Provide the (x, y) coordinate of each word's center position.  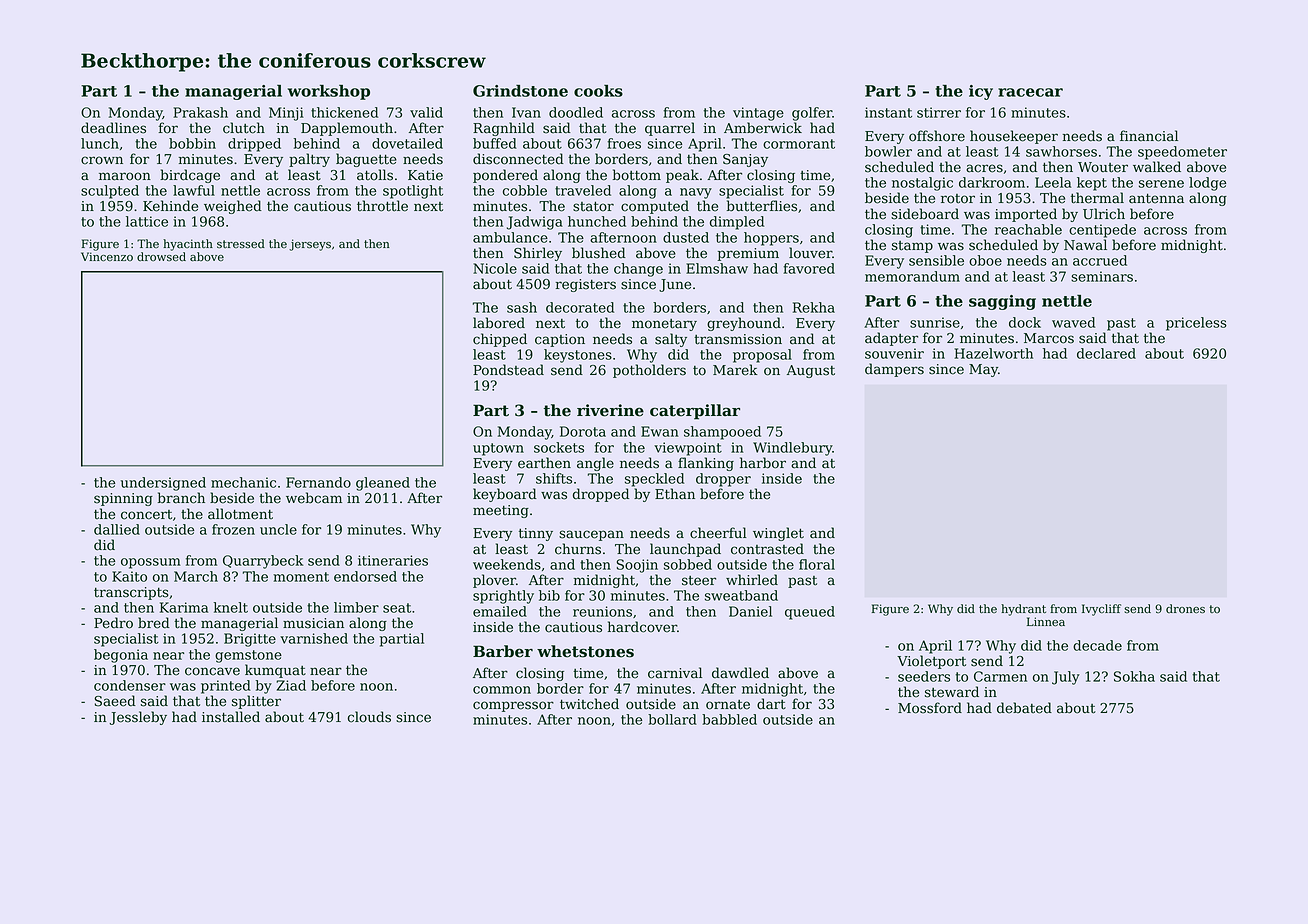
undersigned (163, 484)
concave (212, 671)
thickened (344, 112)
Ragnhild (504, 129)
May (983, 370)
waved (1073, 322)
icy (981, 92)
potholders (649, 371)
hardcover (642, 627)
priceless (1196, 324)
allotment (240, 514)
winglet (778, 534)
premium (748, 254)
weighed (233, 207)
